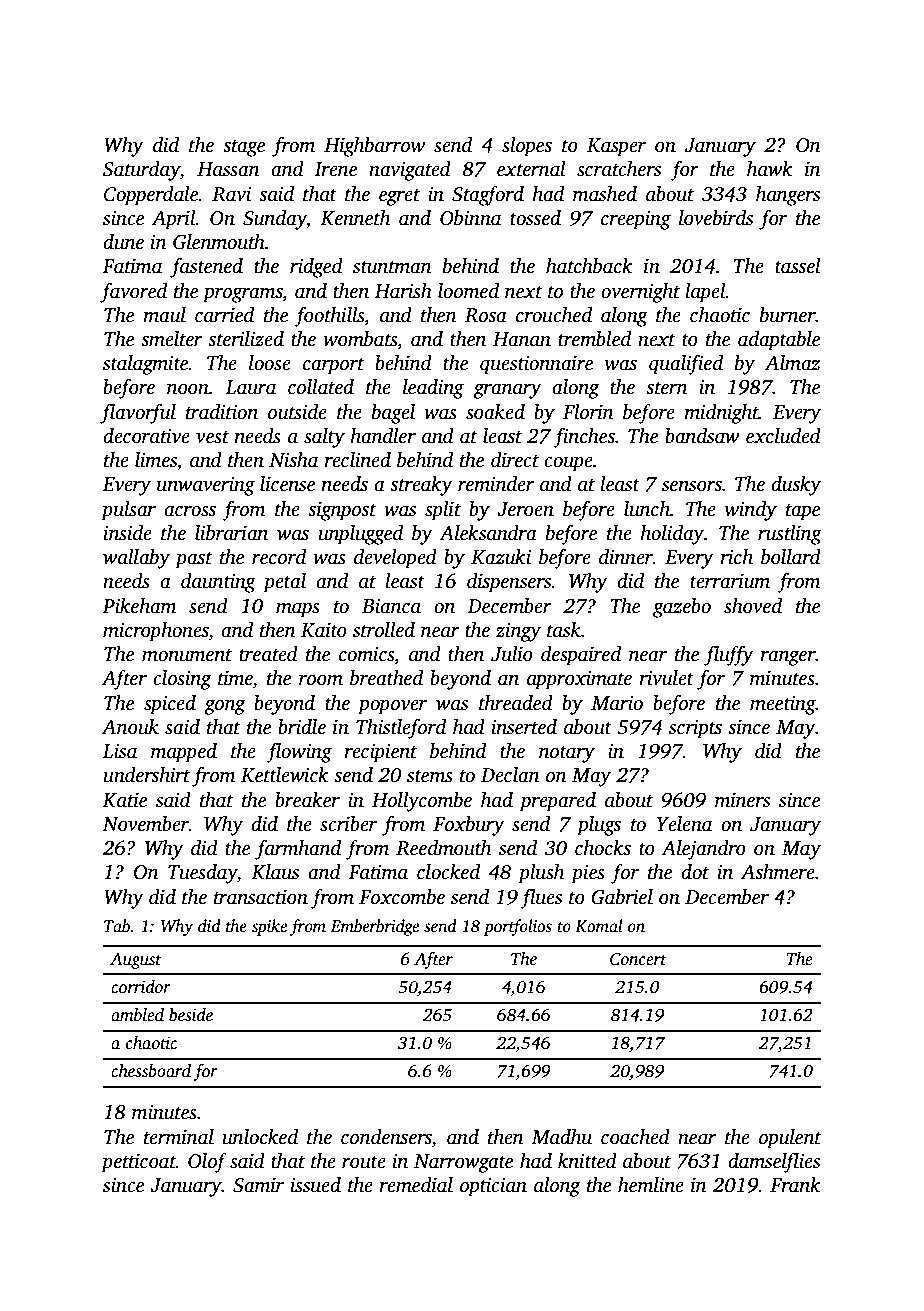 This document has width=924, height=1311. Describe the element at coordinates (374, 147) in the document. I see `Highbarrow` at that location.
